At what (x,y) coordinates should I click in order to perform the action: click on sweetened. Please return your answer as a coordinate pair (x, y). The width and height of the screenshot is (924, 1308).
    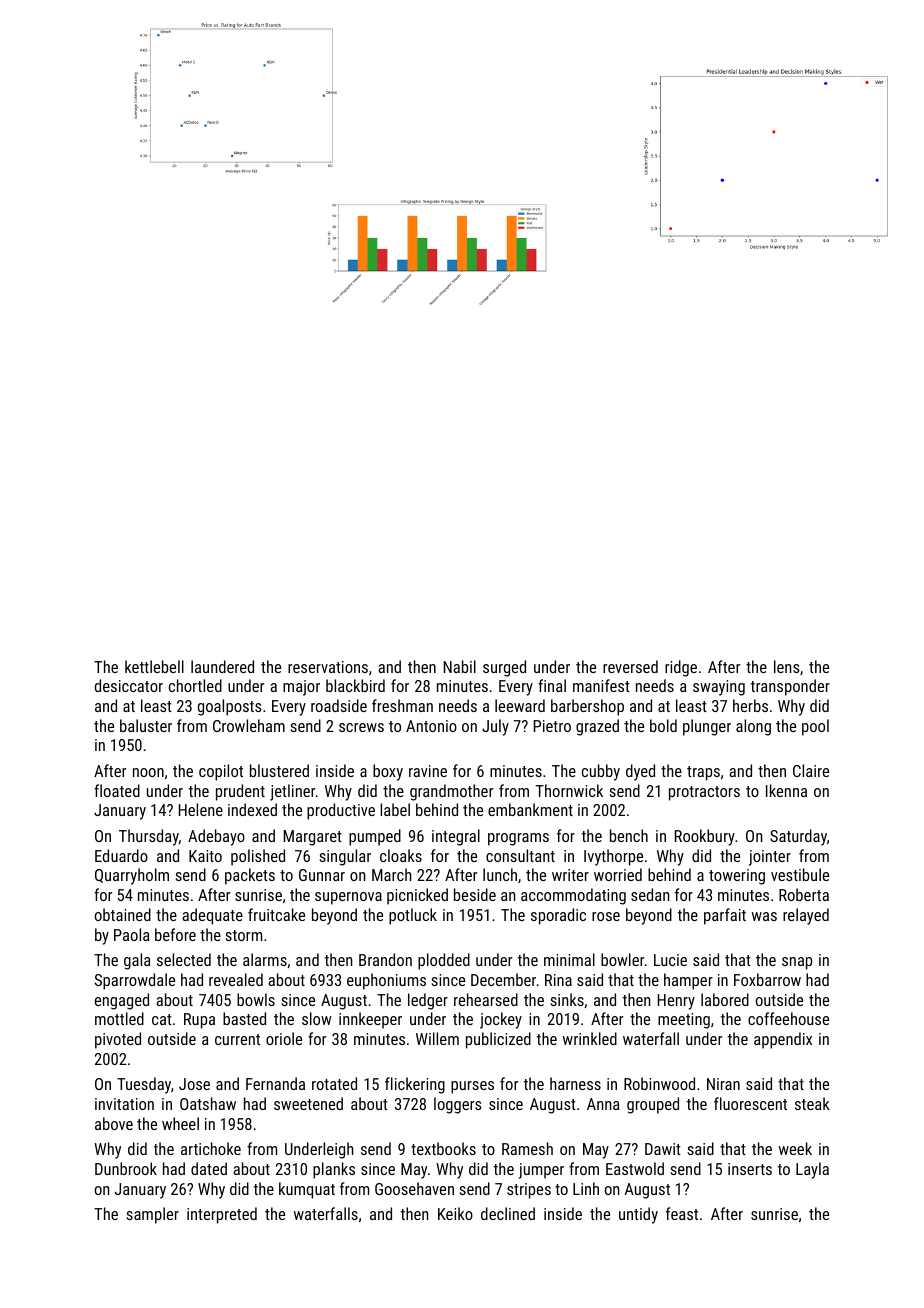
    Looking at the image, I should click on (308, 1103).
